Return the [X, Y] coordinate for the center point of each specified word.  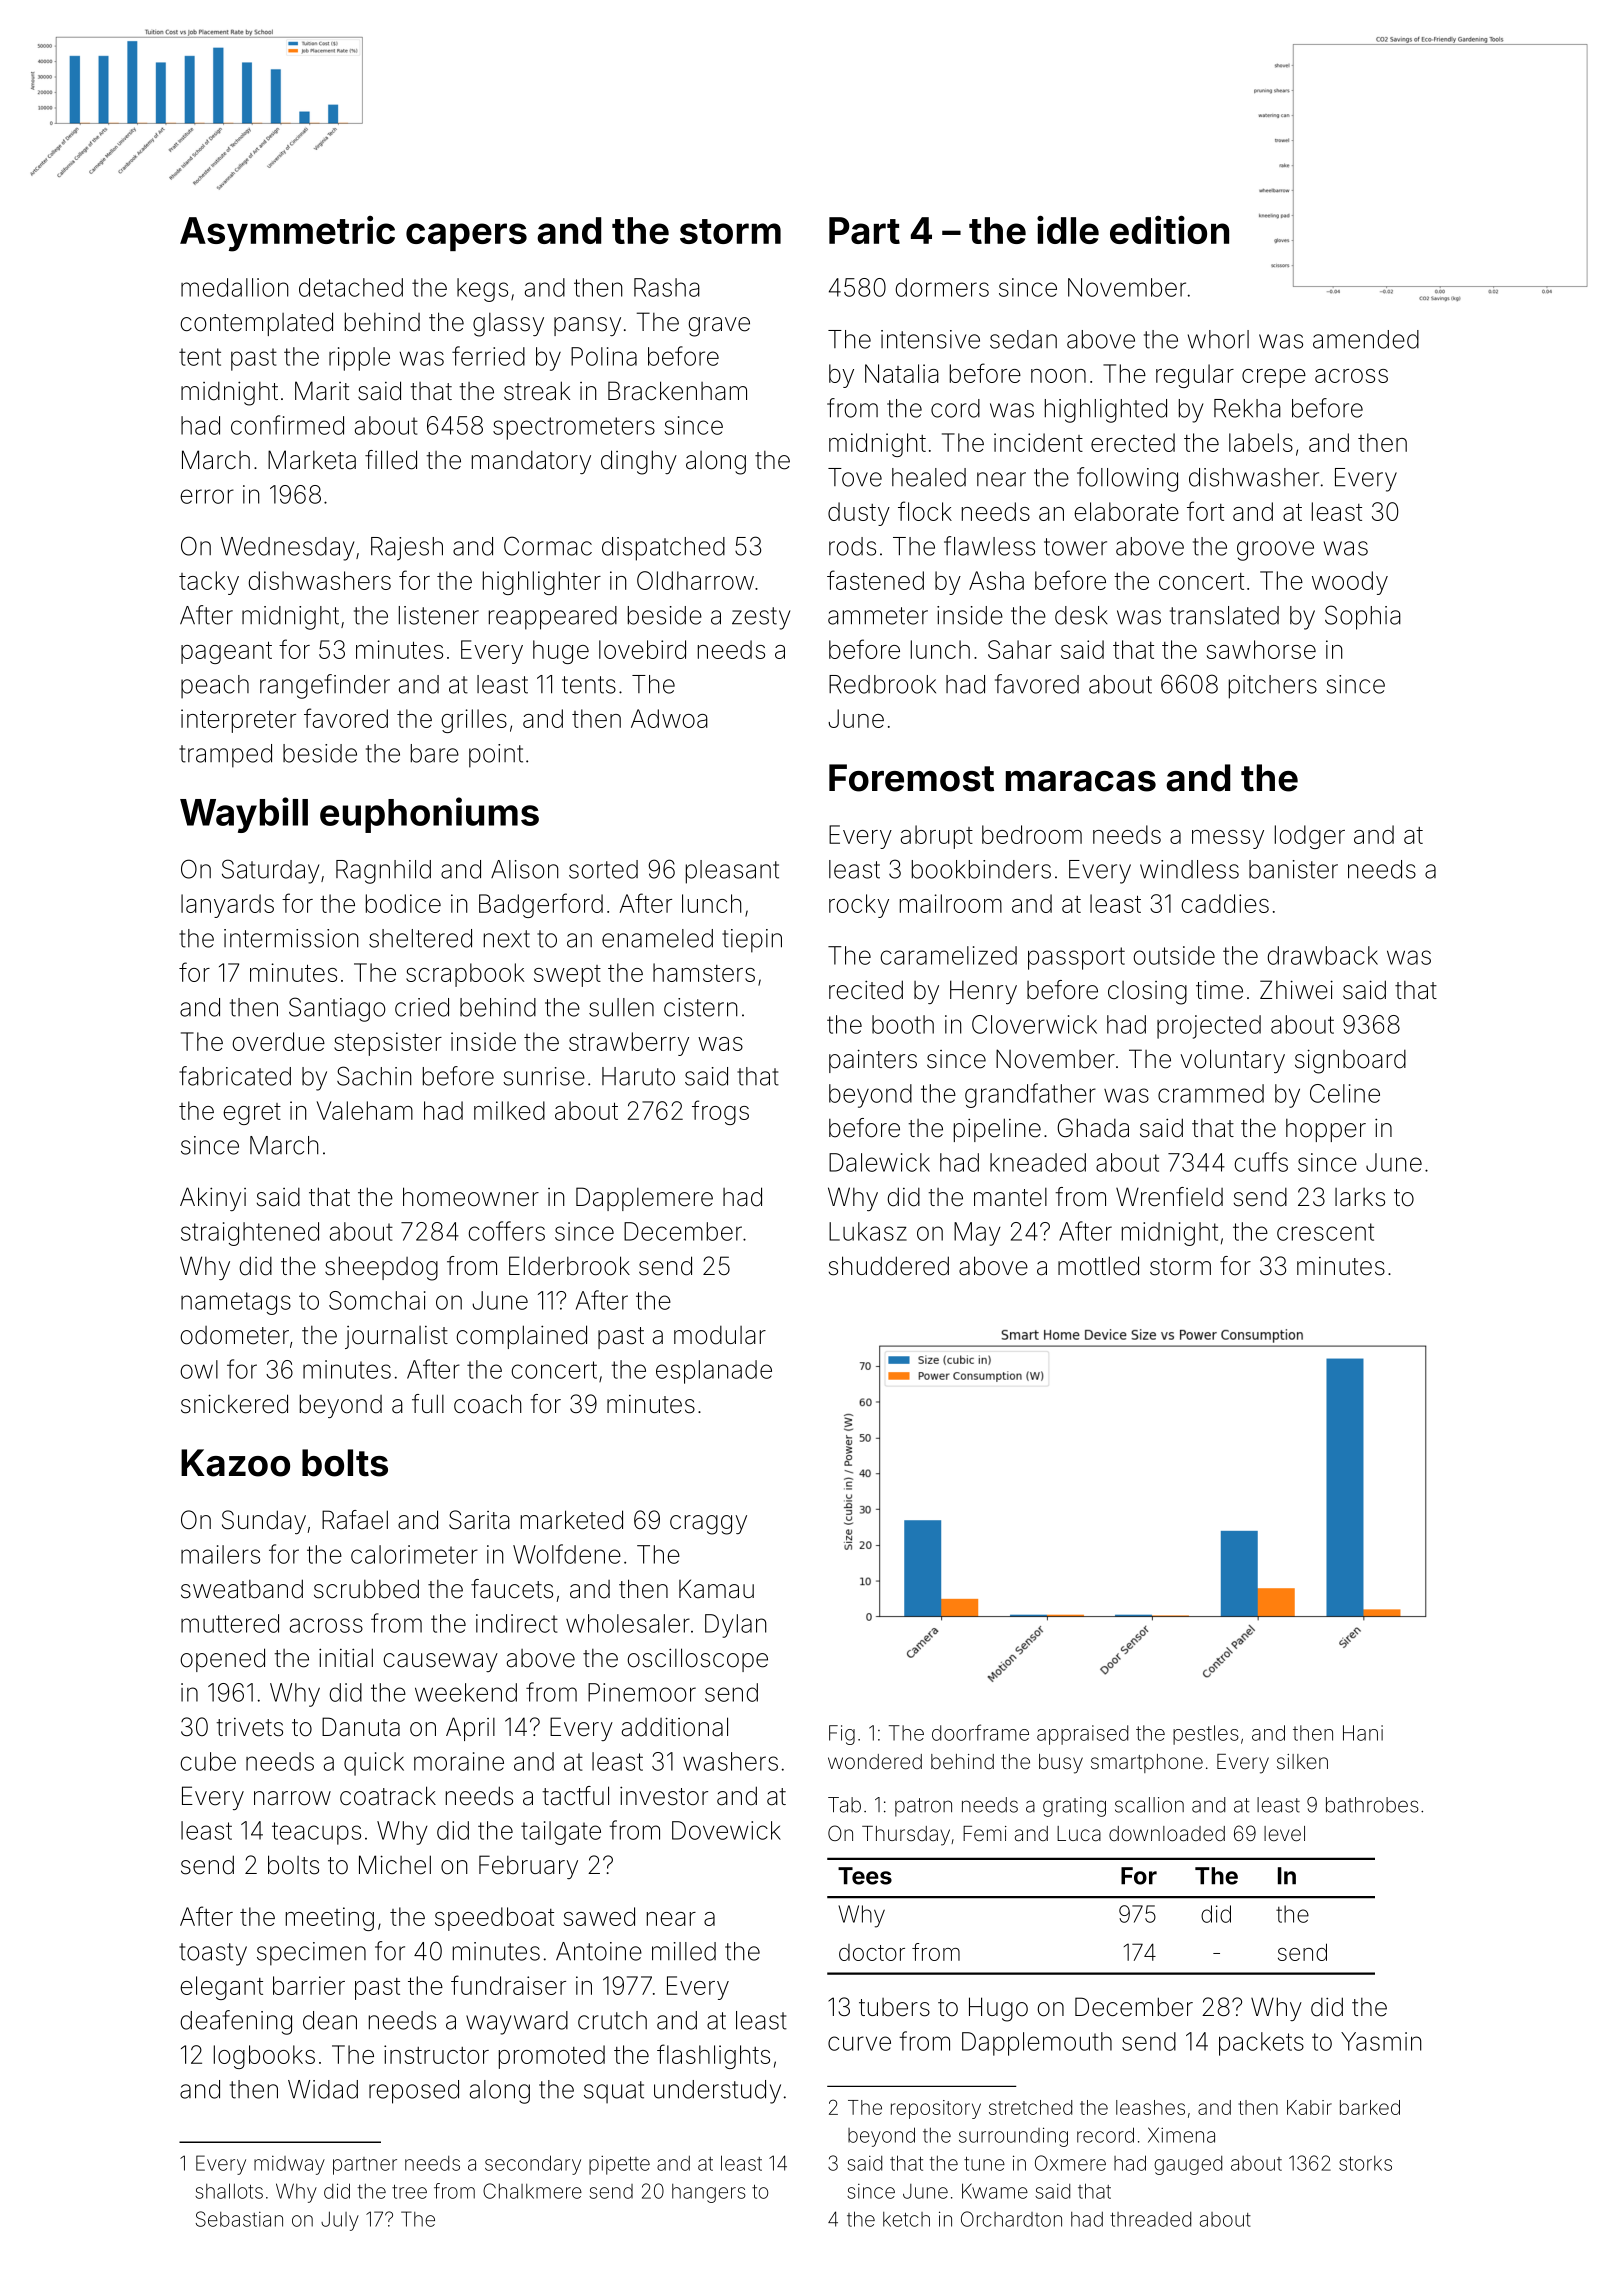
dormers [942, 287]
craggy [708, 1525]
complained [521, 1337]
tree [409, 2191]
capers [466, 237]
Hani [1363, 1733]
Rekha [1247, 408]
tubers [894, 2007]
